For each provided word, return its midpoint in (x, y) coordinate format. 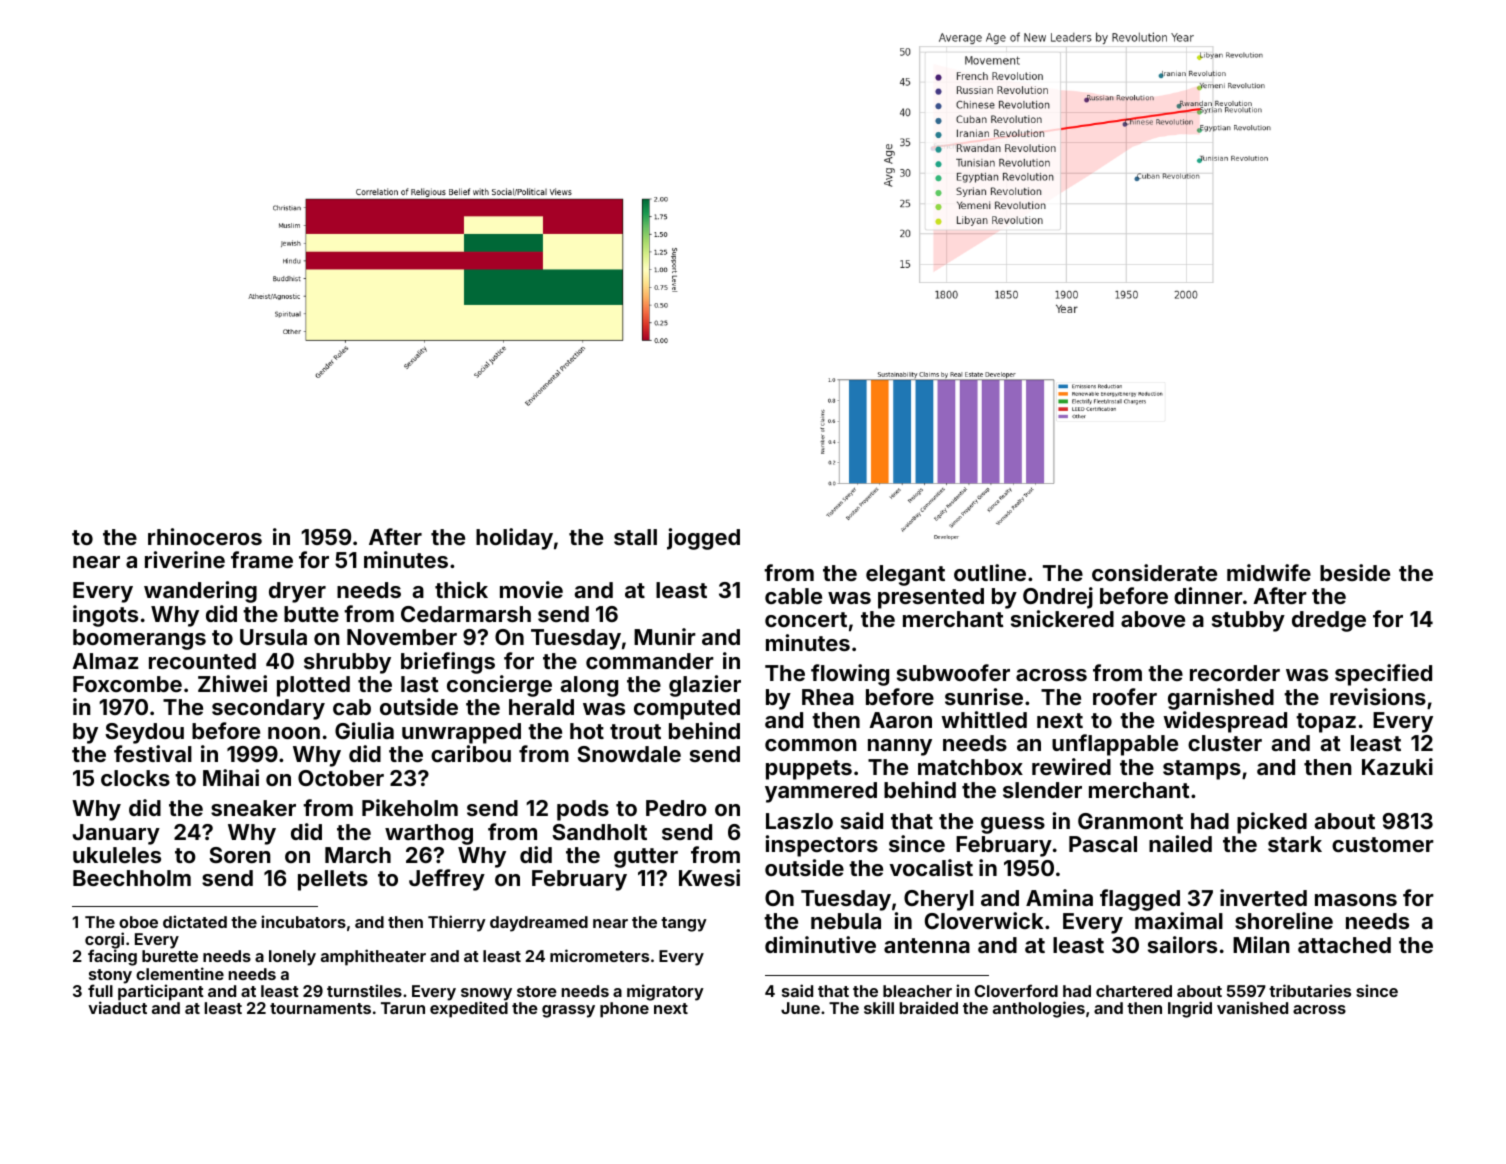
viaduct (117, 1008)
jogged (703, 539)
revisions (1378, 696)
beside (1355, 572)
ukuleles (117, 855)
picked (1272, 823)
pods (583, 810)
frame (262, 559)
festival (153, 753)
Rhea (828, 697)
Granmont (1130, 821)
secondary (268, 709)
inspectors (822, 846)
